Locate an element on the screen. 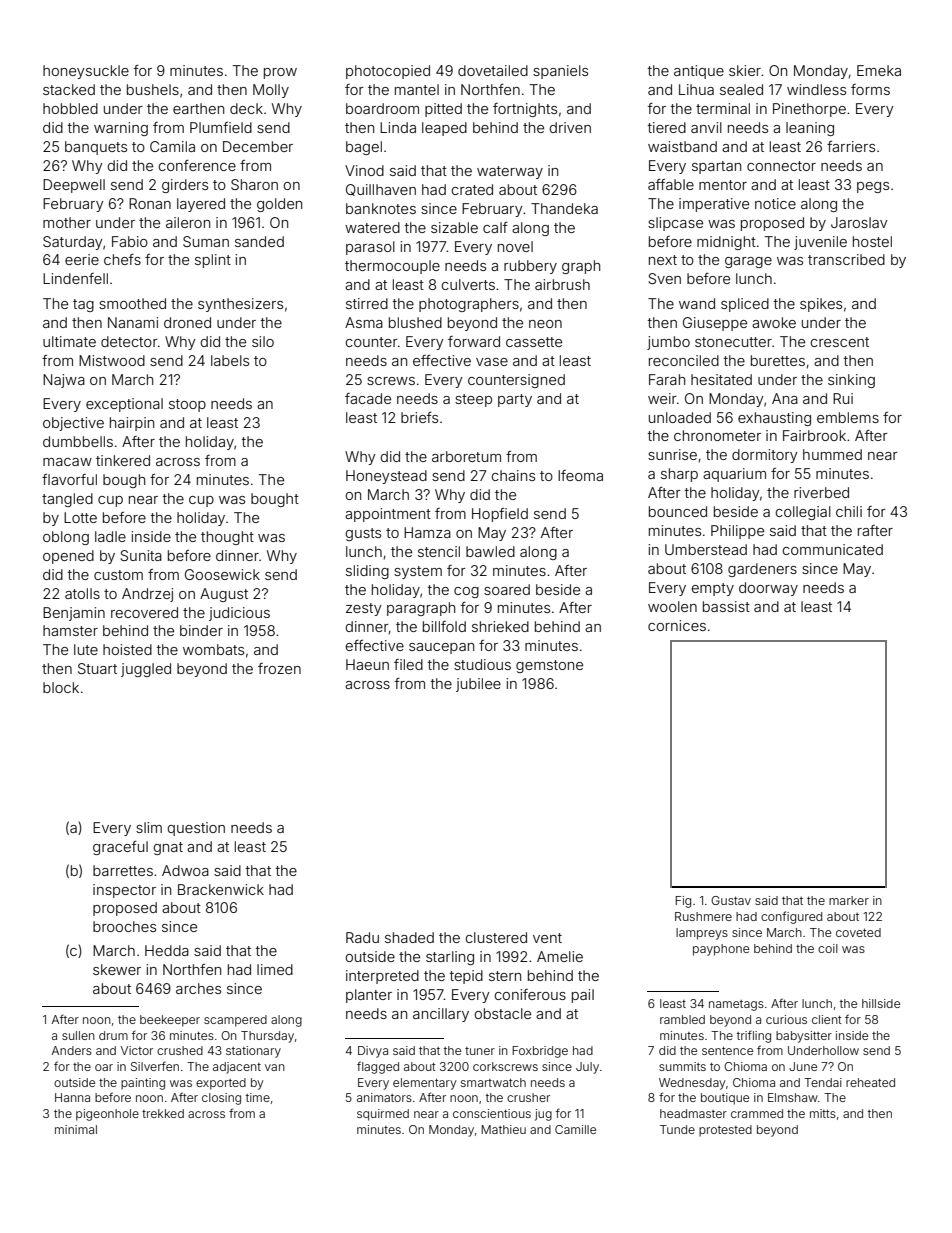 The height and width of the screenshot is (1233, 952). minimal is located at coordinates (76, 1129).
